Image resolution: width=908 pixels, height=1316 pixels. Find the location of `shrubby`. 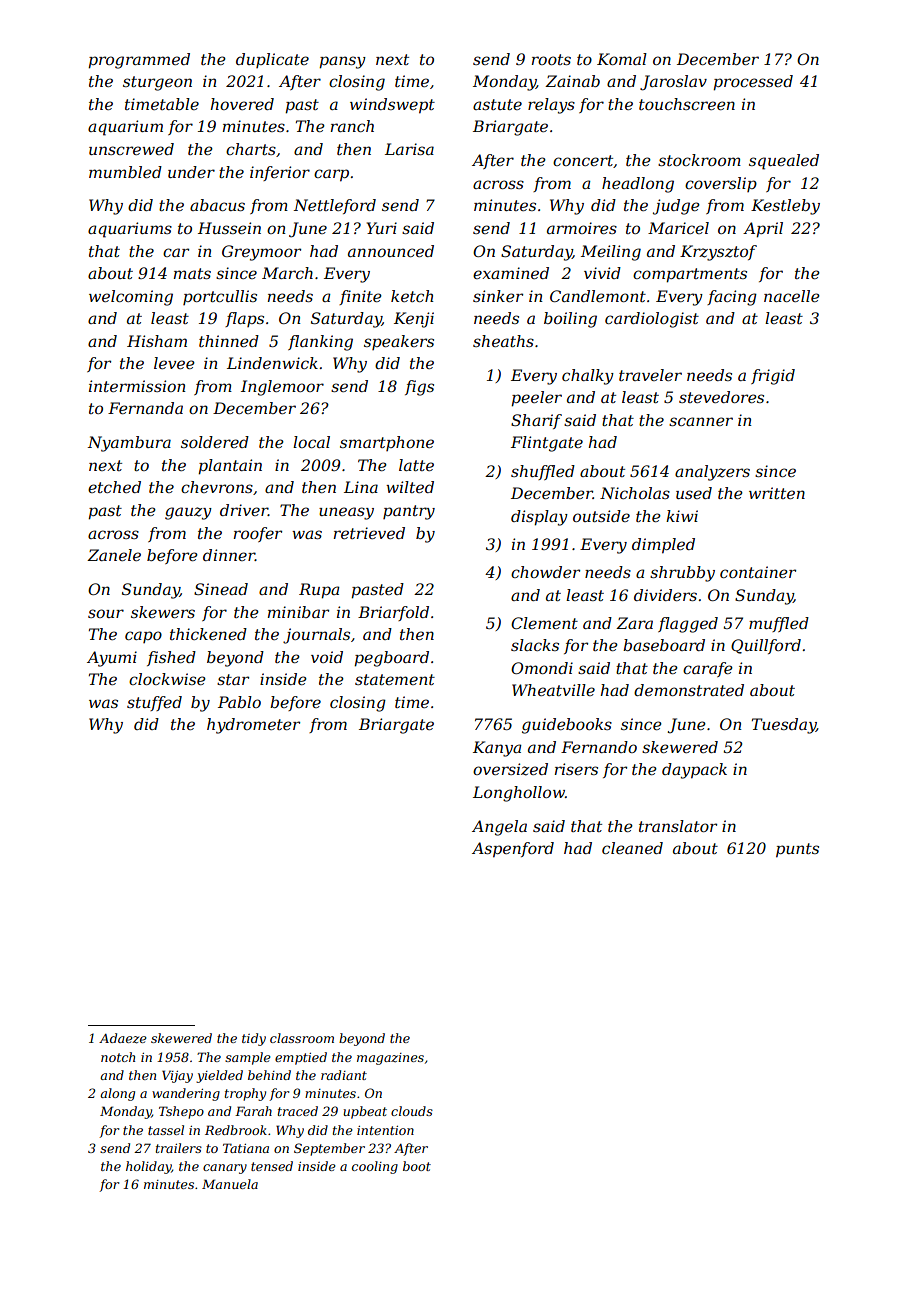

shrubby is located at coordinates (682, 574).
